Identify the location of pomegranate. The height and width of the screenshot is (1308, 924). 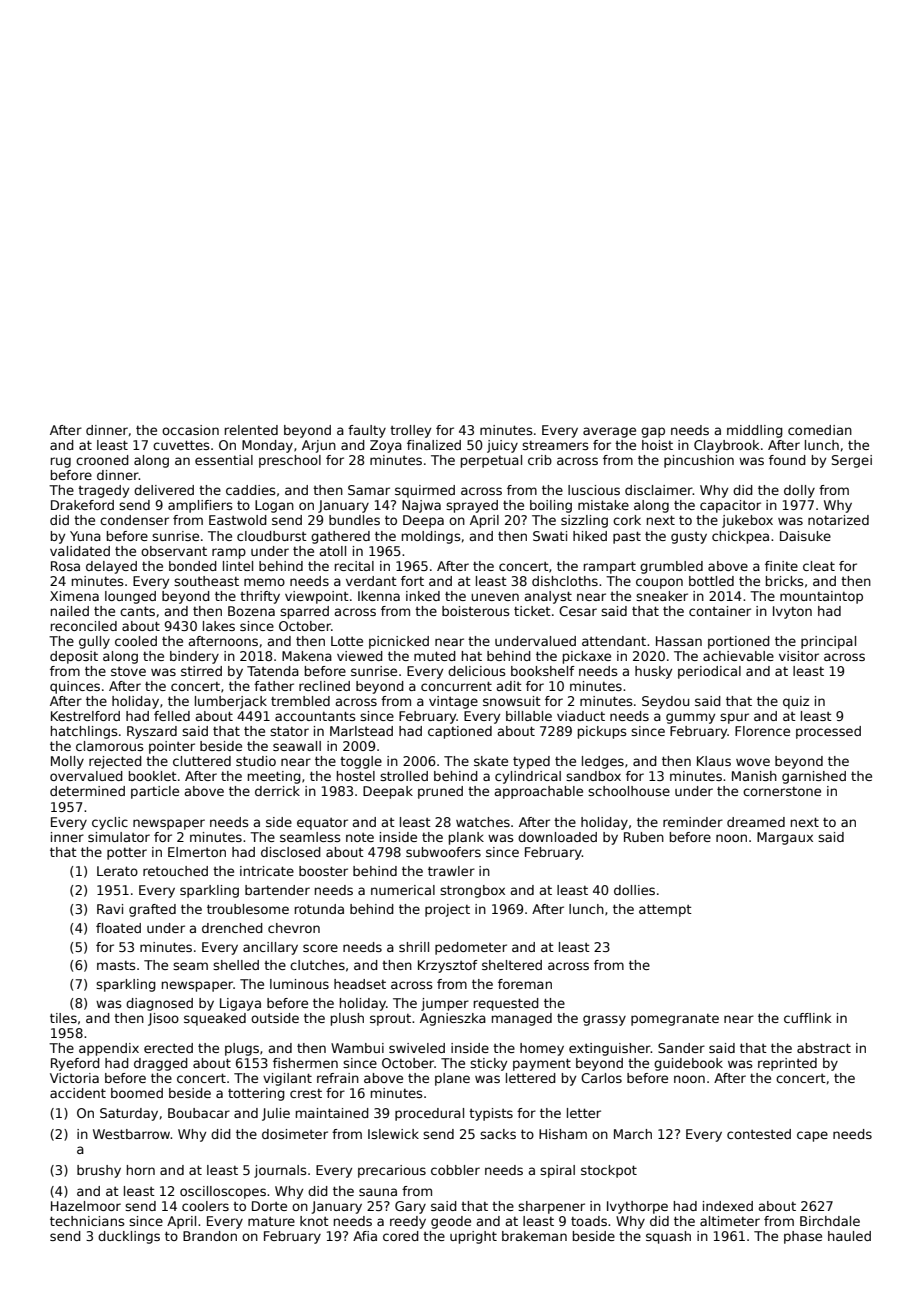
(675, 1020).
